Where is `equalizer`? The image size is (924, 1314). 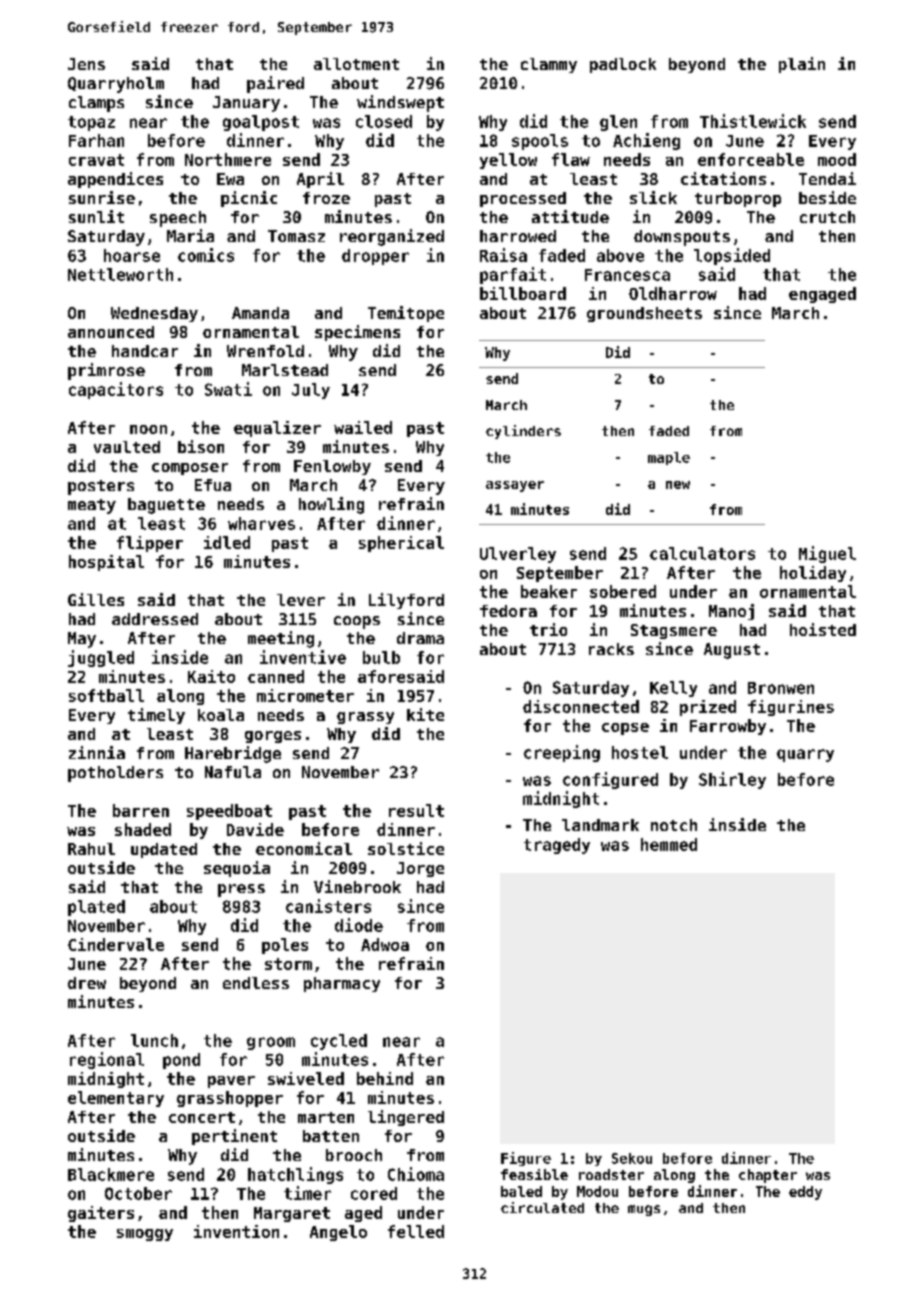
equalizer is located at coordinates (277, 429).
